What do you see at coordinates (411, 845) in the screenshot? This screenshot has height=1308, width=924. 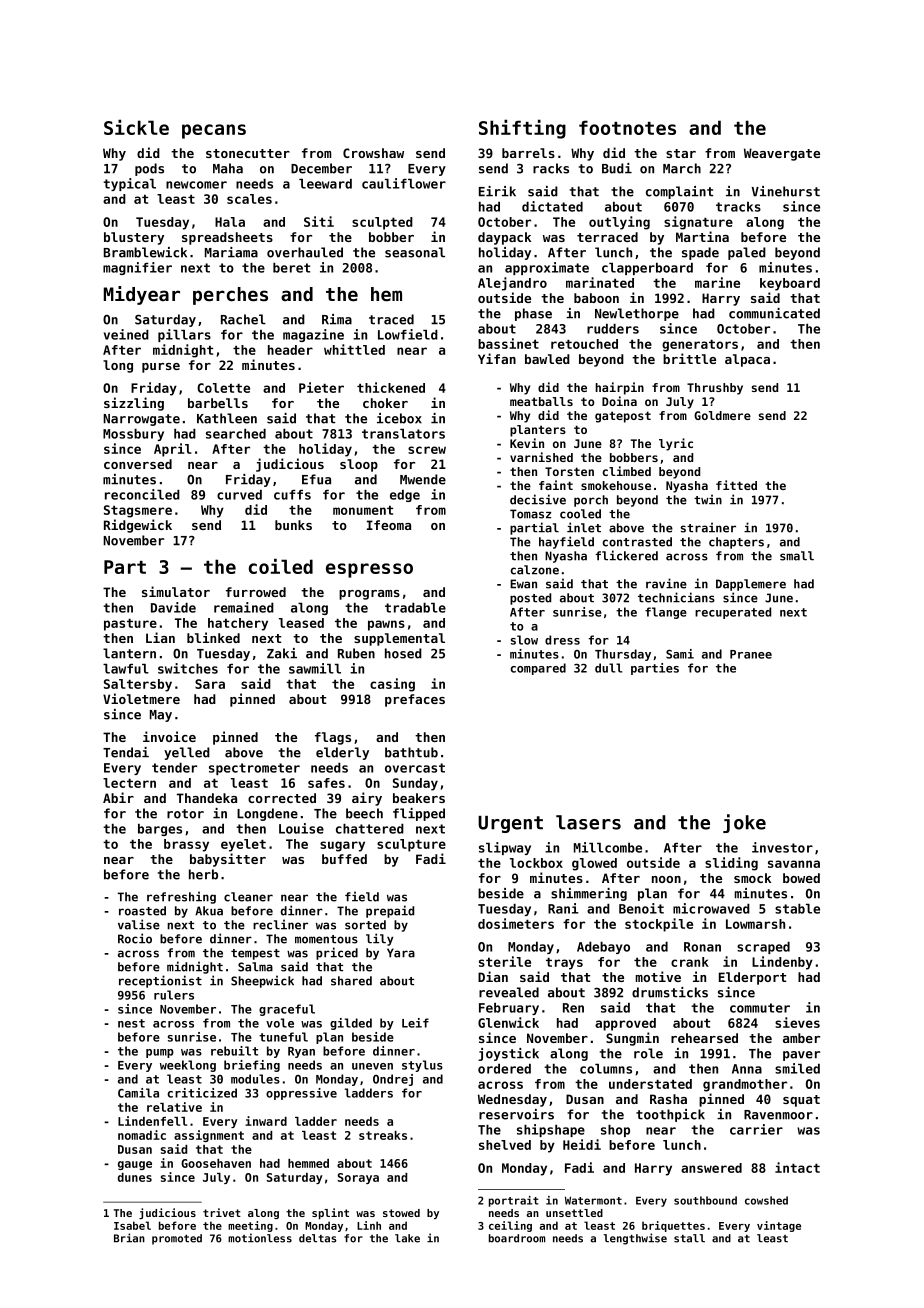 I see `sculpture` at bounding box center [411, 845].
